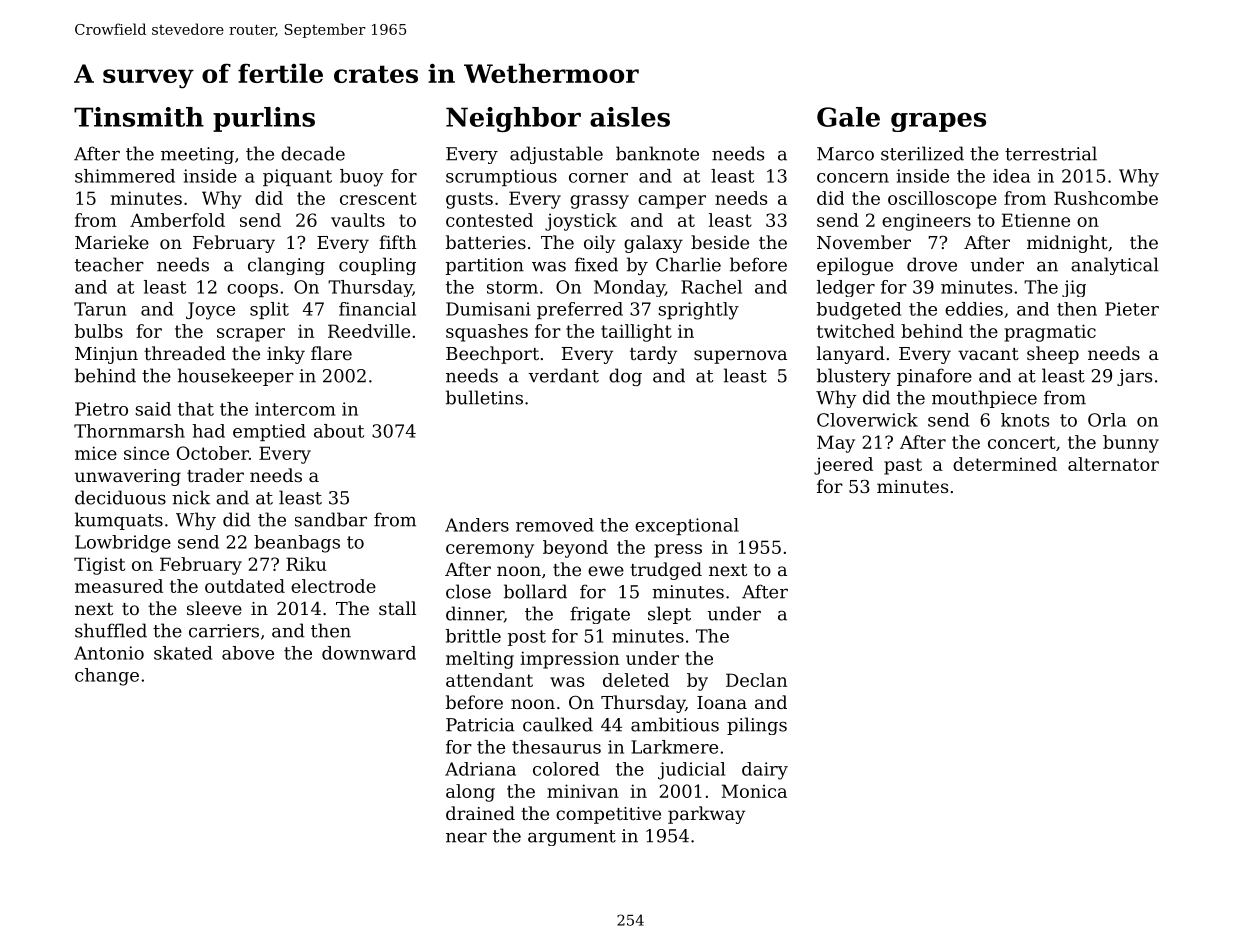  What do you see at coordinates (1113, 464) in the screenshot?
I see `alternator` at bounding box center [1113, 464].
